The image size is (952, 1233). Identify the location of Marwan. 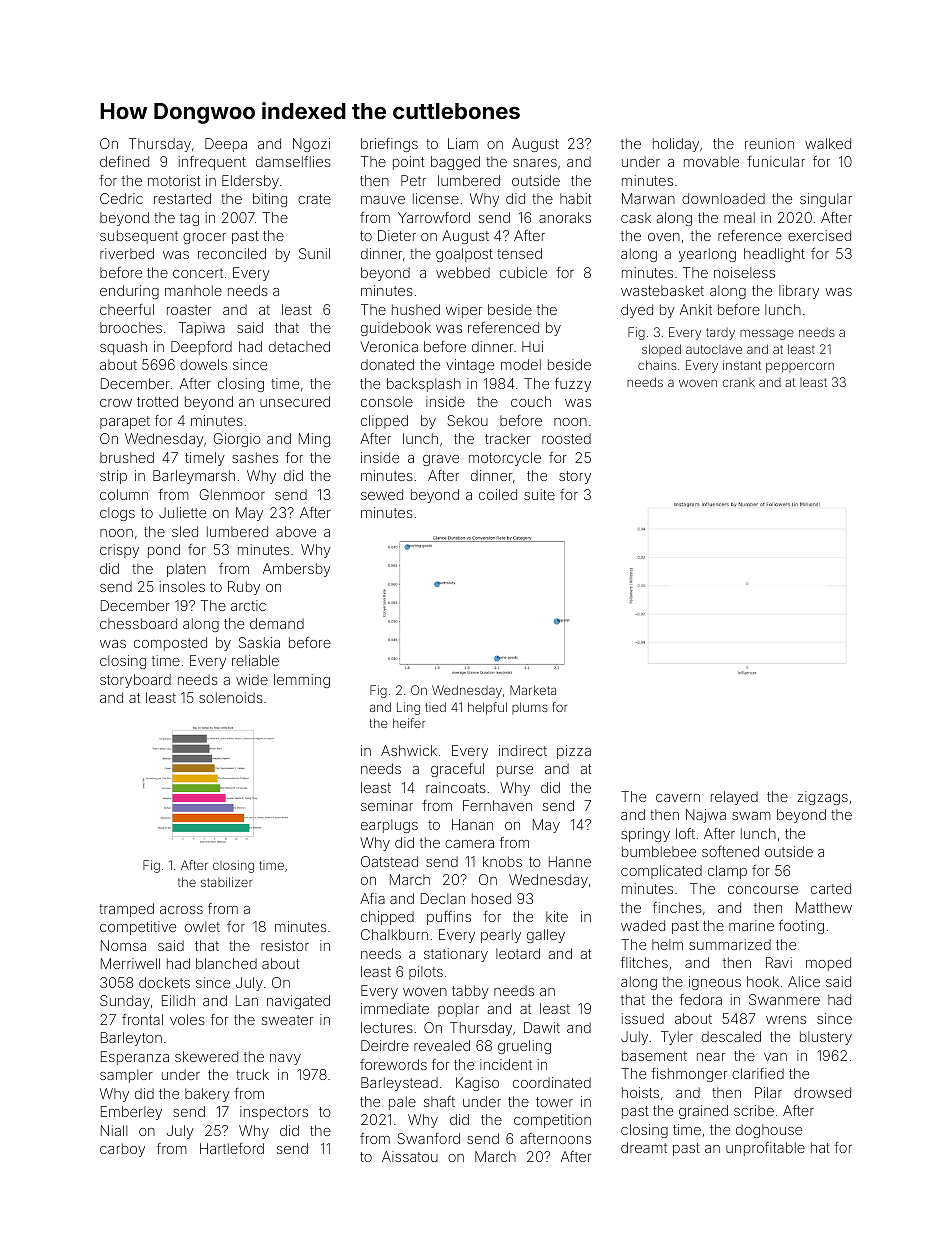
(648, 198).
